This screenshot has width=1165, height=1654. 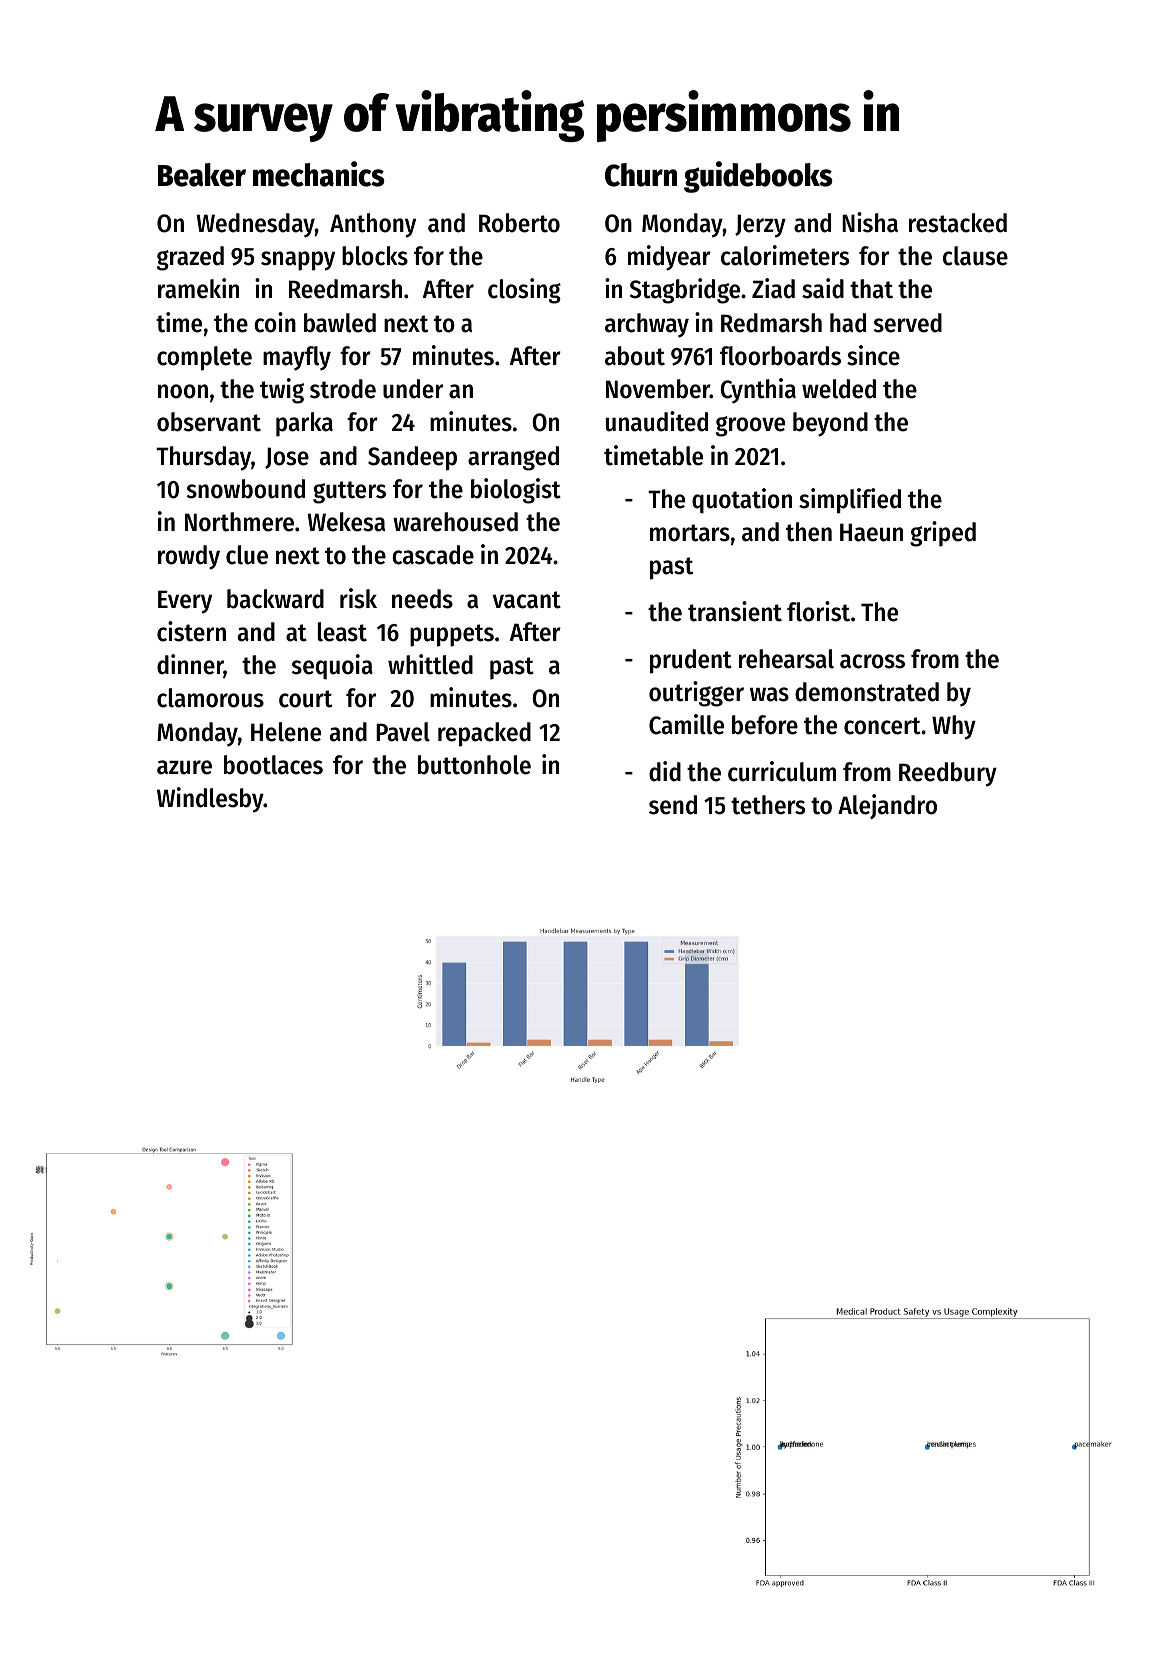 I want to click on demonstrated, so click(x=867, y=692).
